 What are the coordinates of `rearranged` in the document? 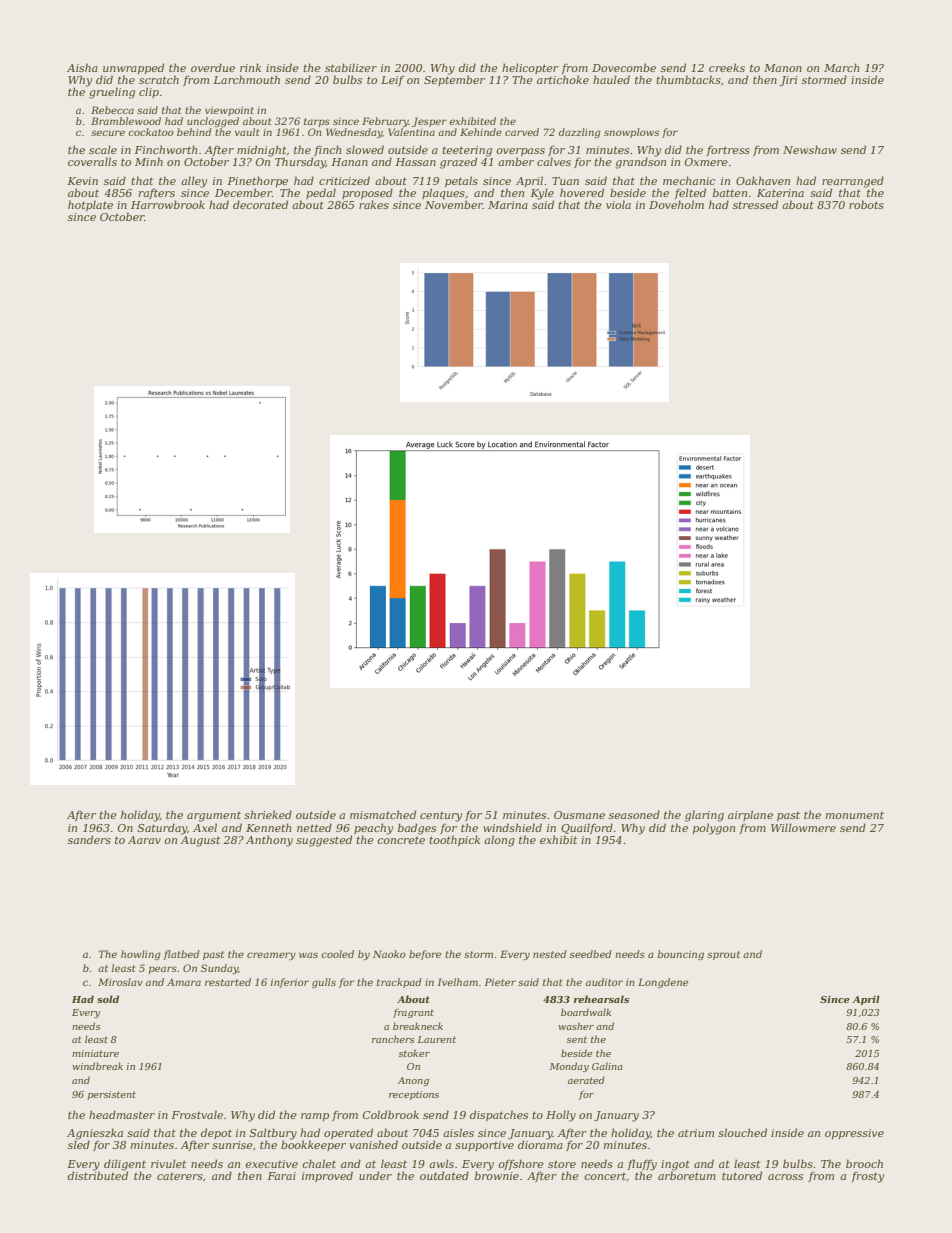 It's located at (853, 182).
